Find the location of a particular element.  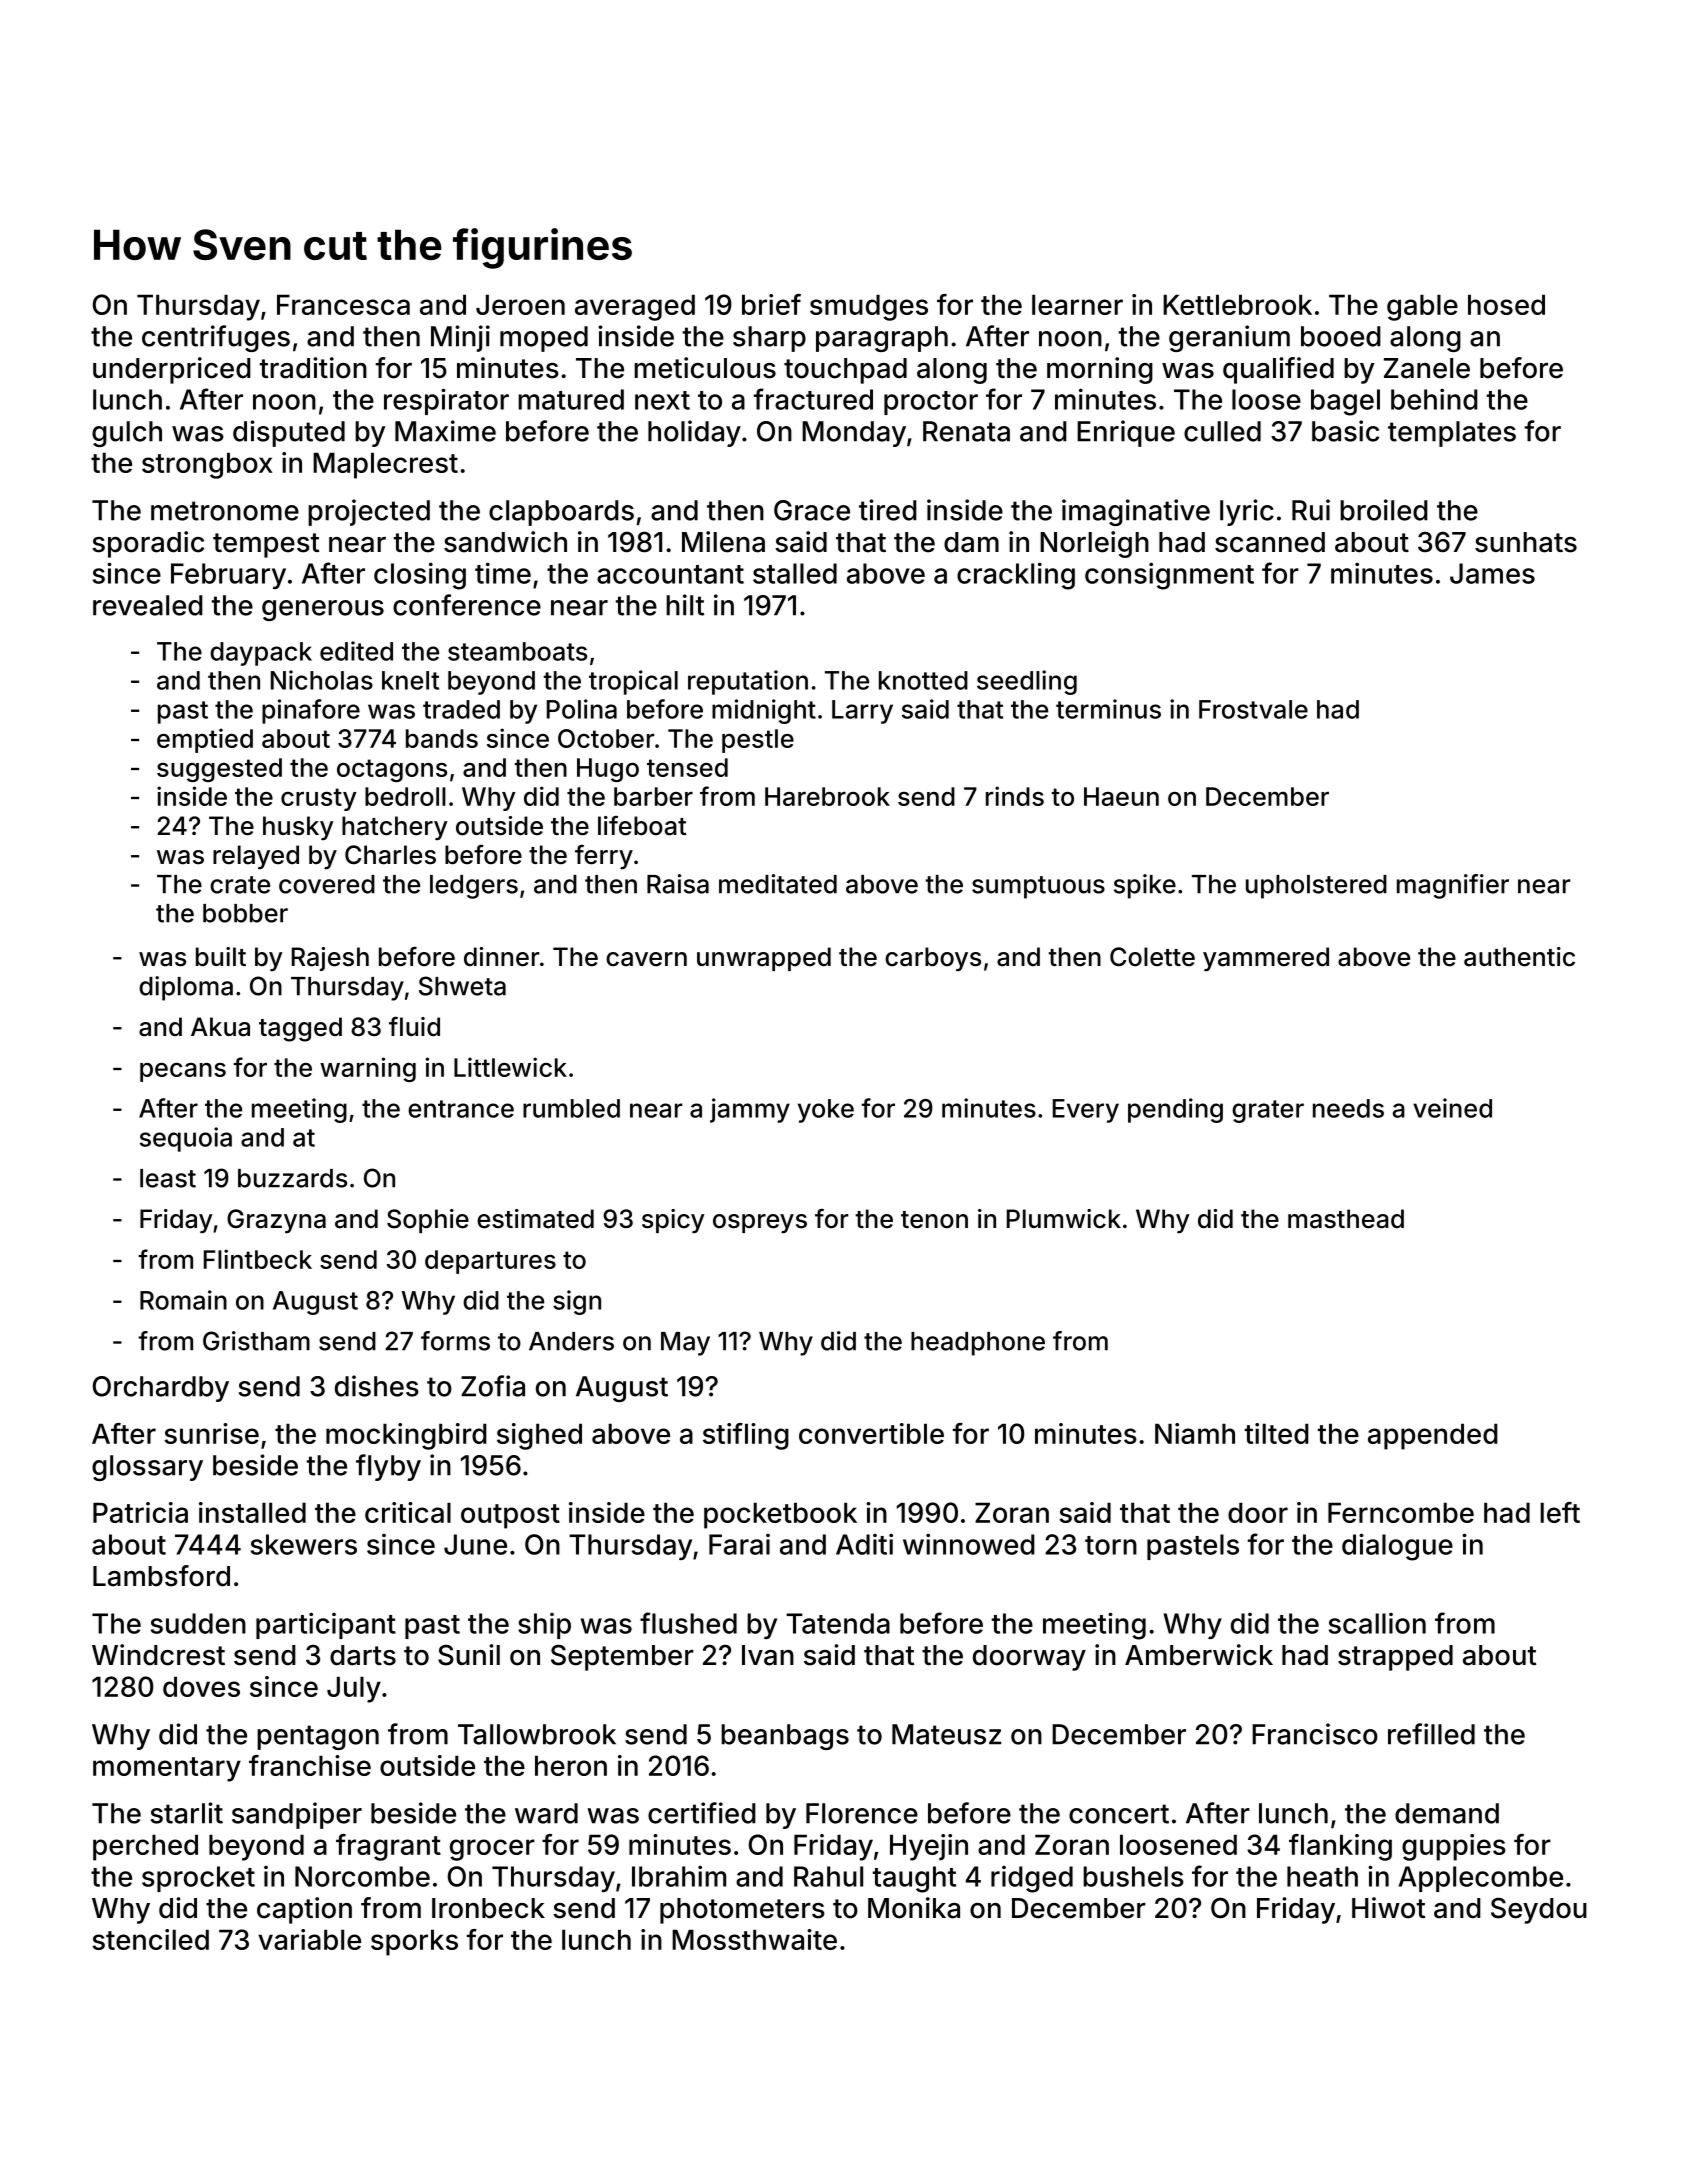

pecans is located at coordinates (183, 1072).
